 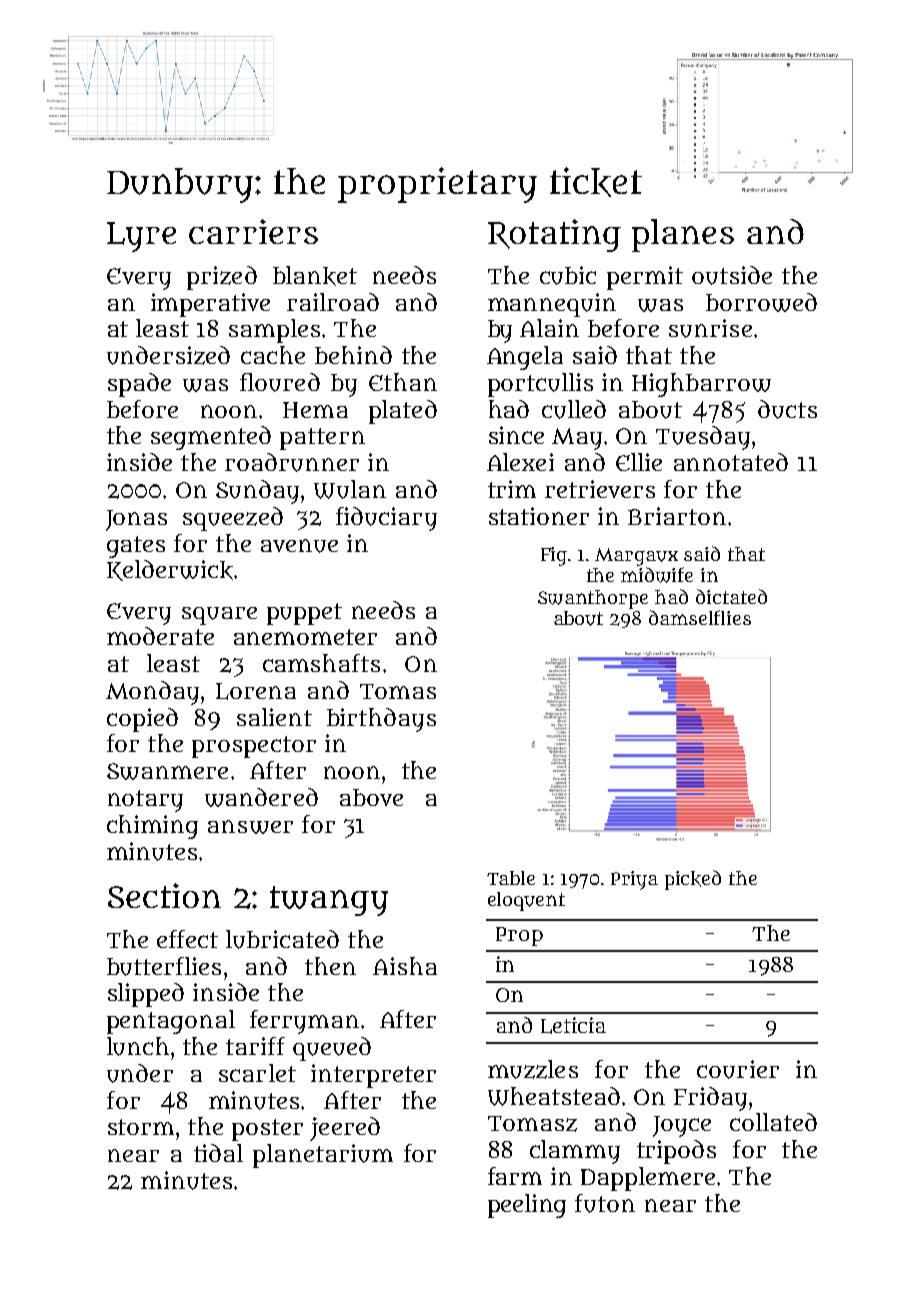 I want to click on poster, so click(x=267, y=1130).
